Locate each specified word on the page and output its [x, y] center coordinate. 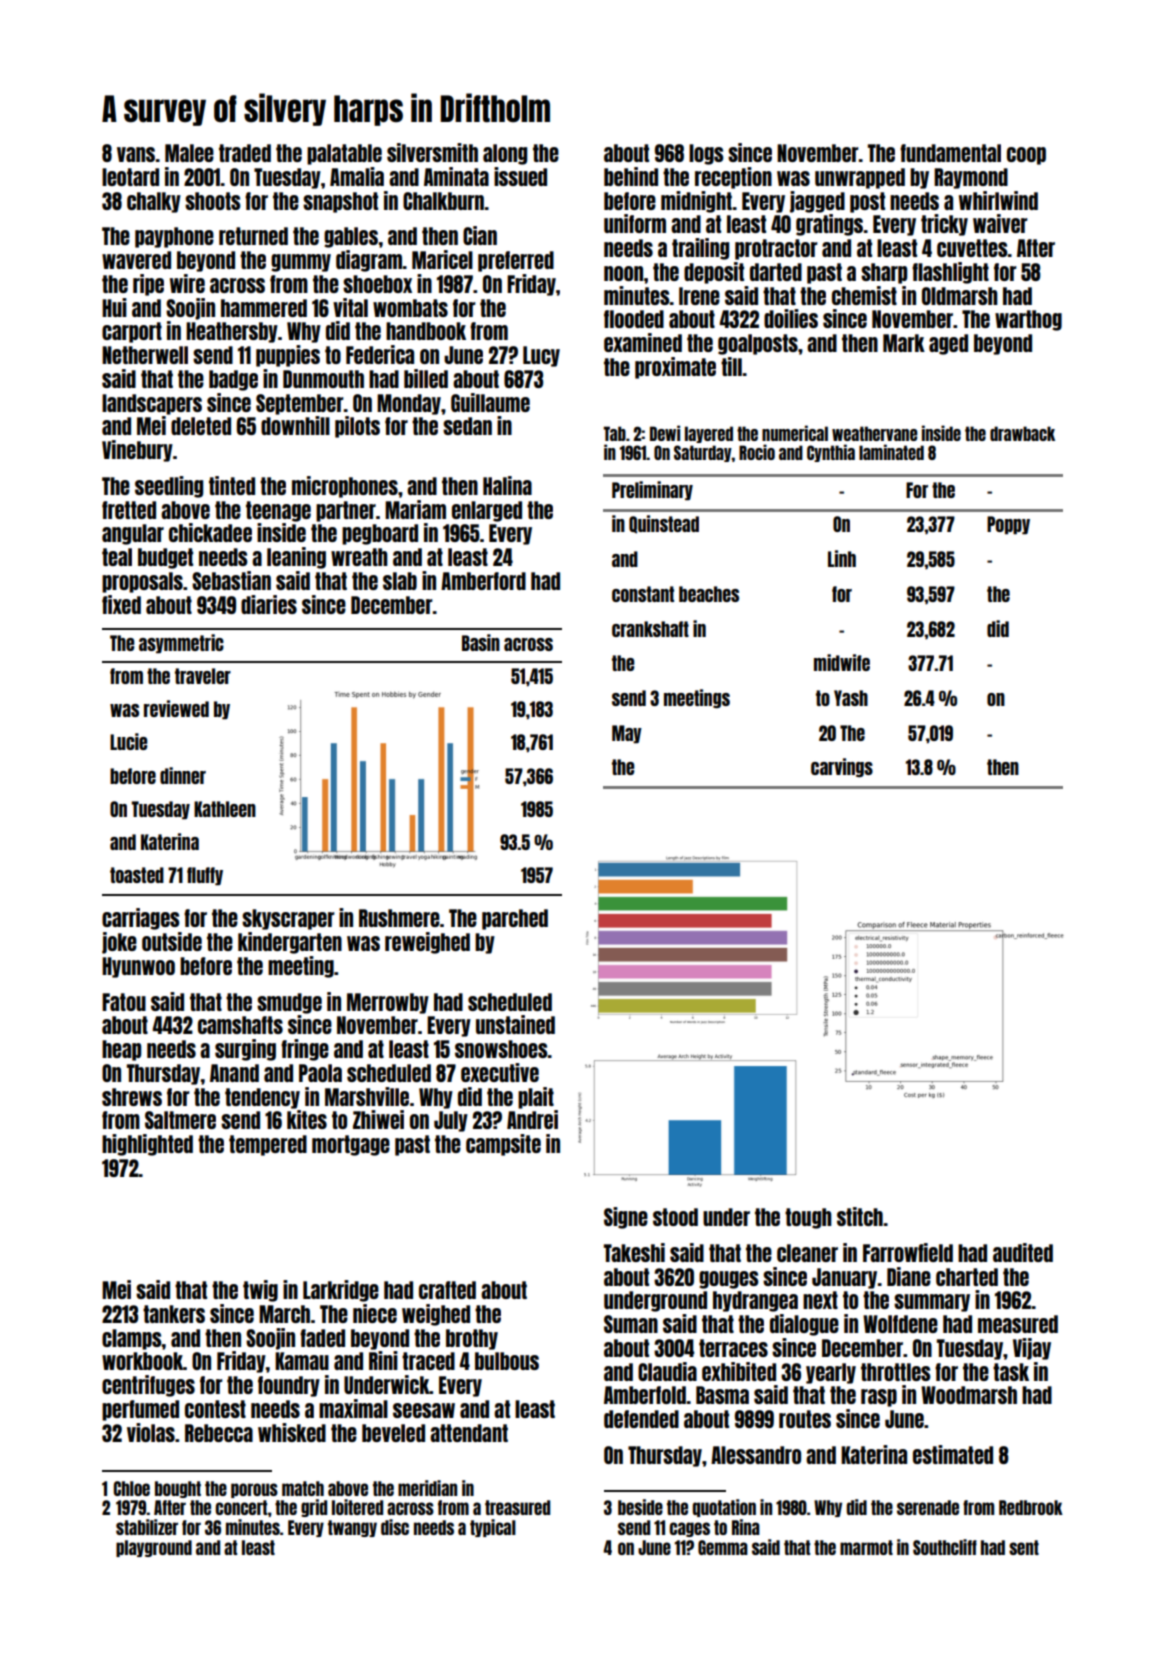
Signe [626, 1218]
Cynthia [831, 453]
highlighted [147, 1145]
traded [245, 153]
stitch [860, 1216]
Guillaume [490, 402]
